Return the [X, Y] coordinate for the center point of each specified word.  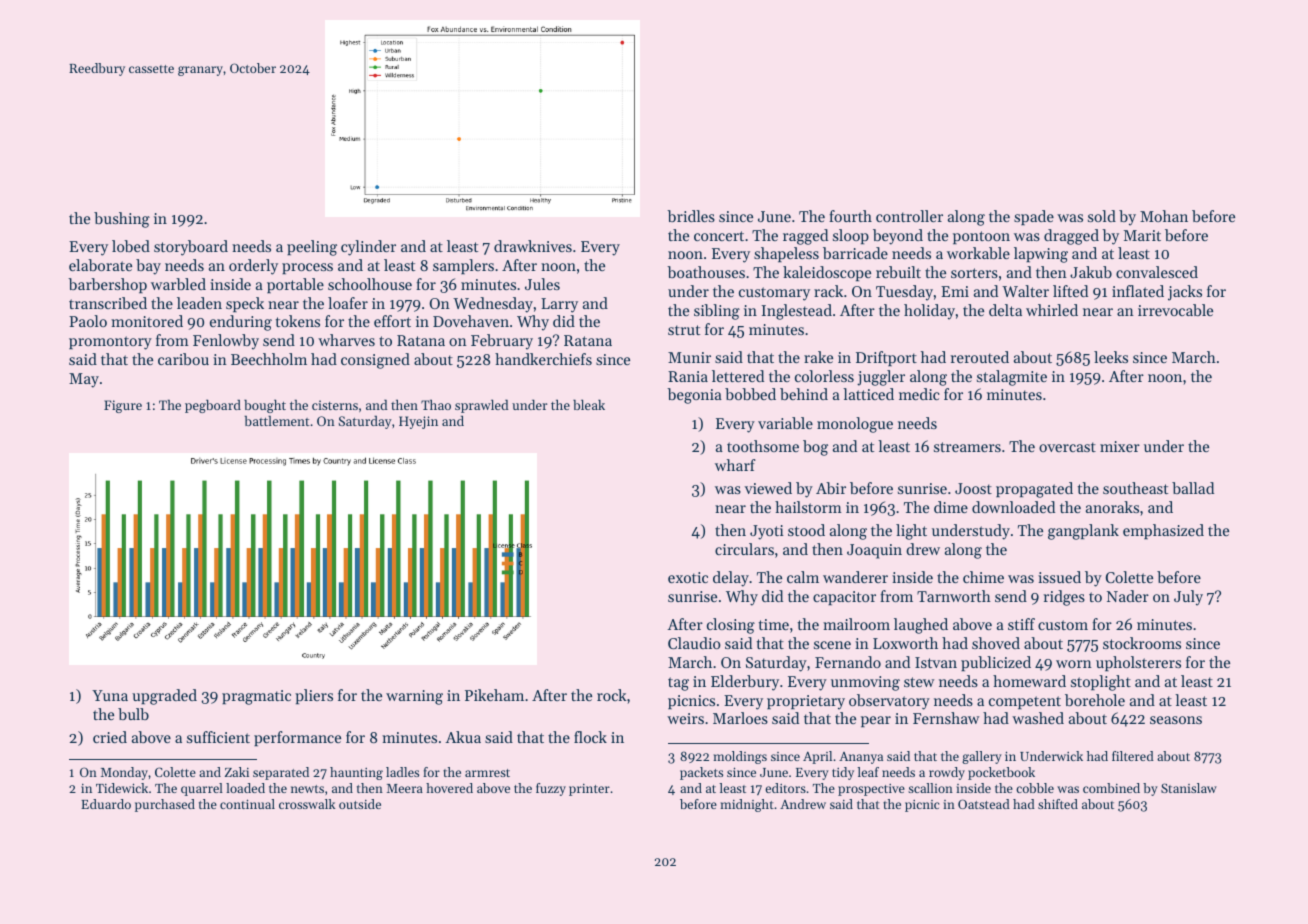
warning [414, 697]
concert [719, 236]
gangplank [1083, 532]
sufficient [218, 737]
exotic [688, 577]
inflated [1138, 291]
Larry [559, 305]
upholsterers [1138, 663]
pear [876, 721]
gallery [982, 757]
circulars [744, 549]
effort [392, 321]
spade [1034, 217]
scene [832, 645]
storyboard [191, 248]
